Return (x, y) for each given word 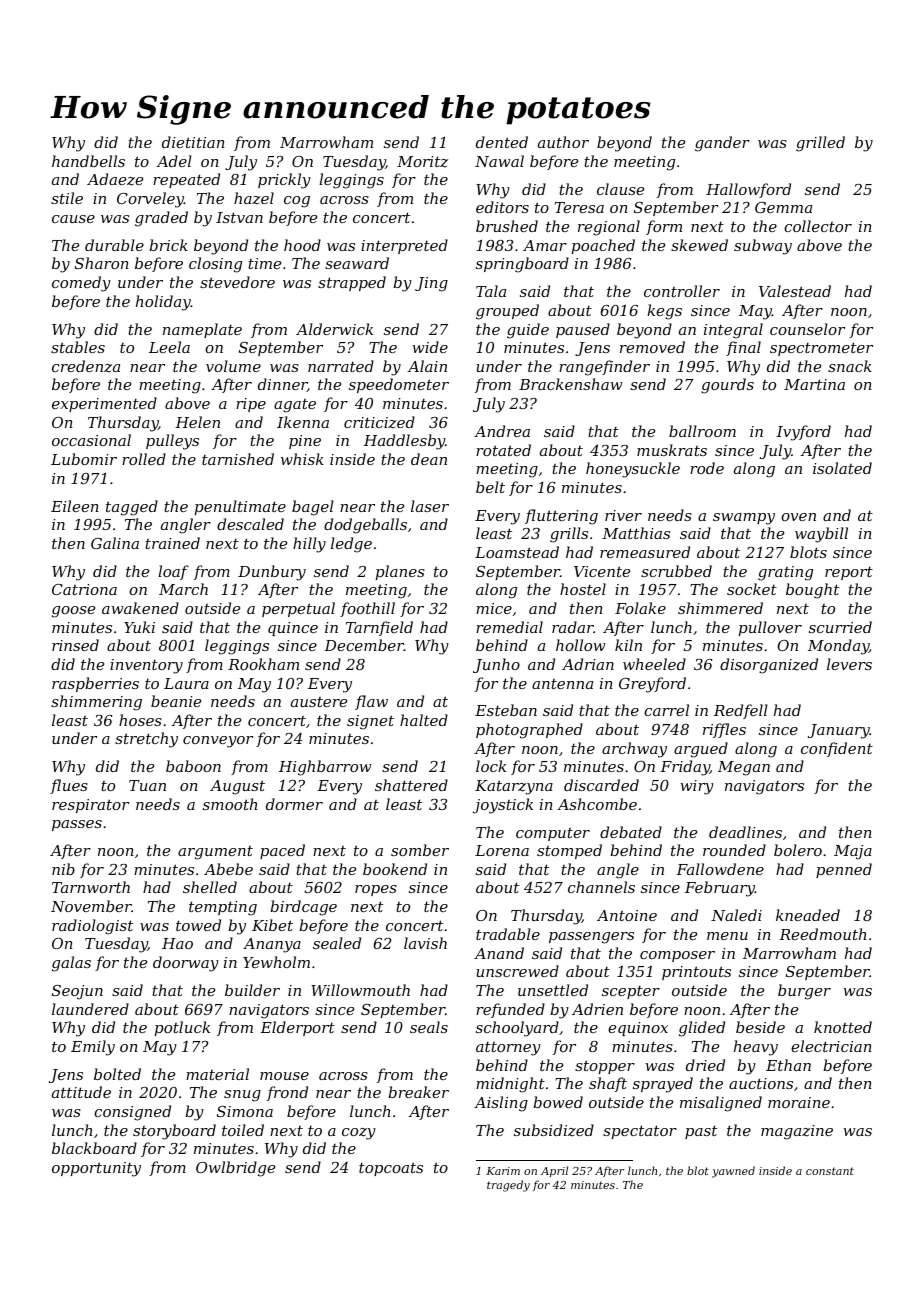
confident (837, 749)
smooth (230, 804)
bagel (313, 508)
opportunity (96, 1169)
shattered (411, 785)
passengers (591, 938)
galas (71, 964)
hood (302, 245)
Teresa (579, 207)
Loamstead (517, 552)
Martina (814, 384)
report (849, 573)
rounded (734, 850)
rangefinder (604, 368)
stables (78, 347)
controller (682, 291)
